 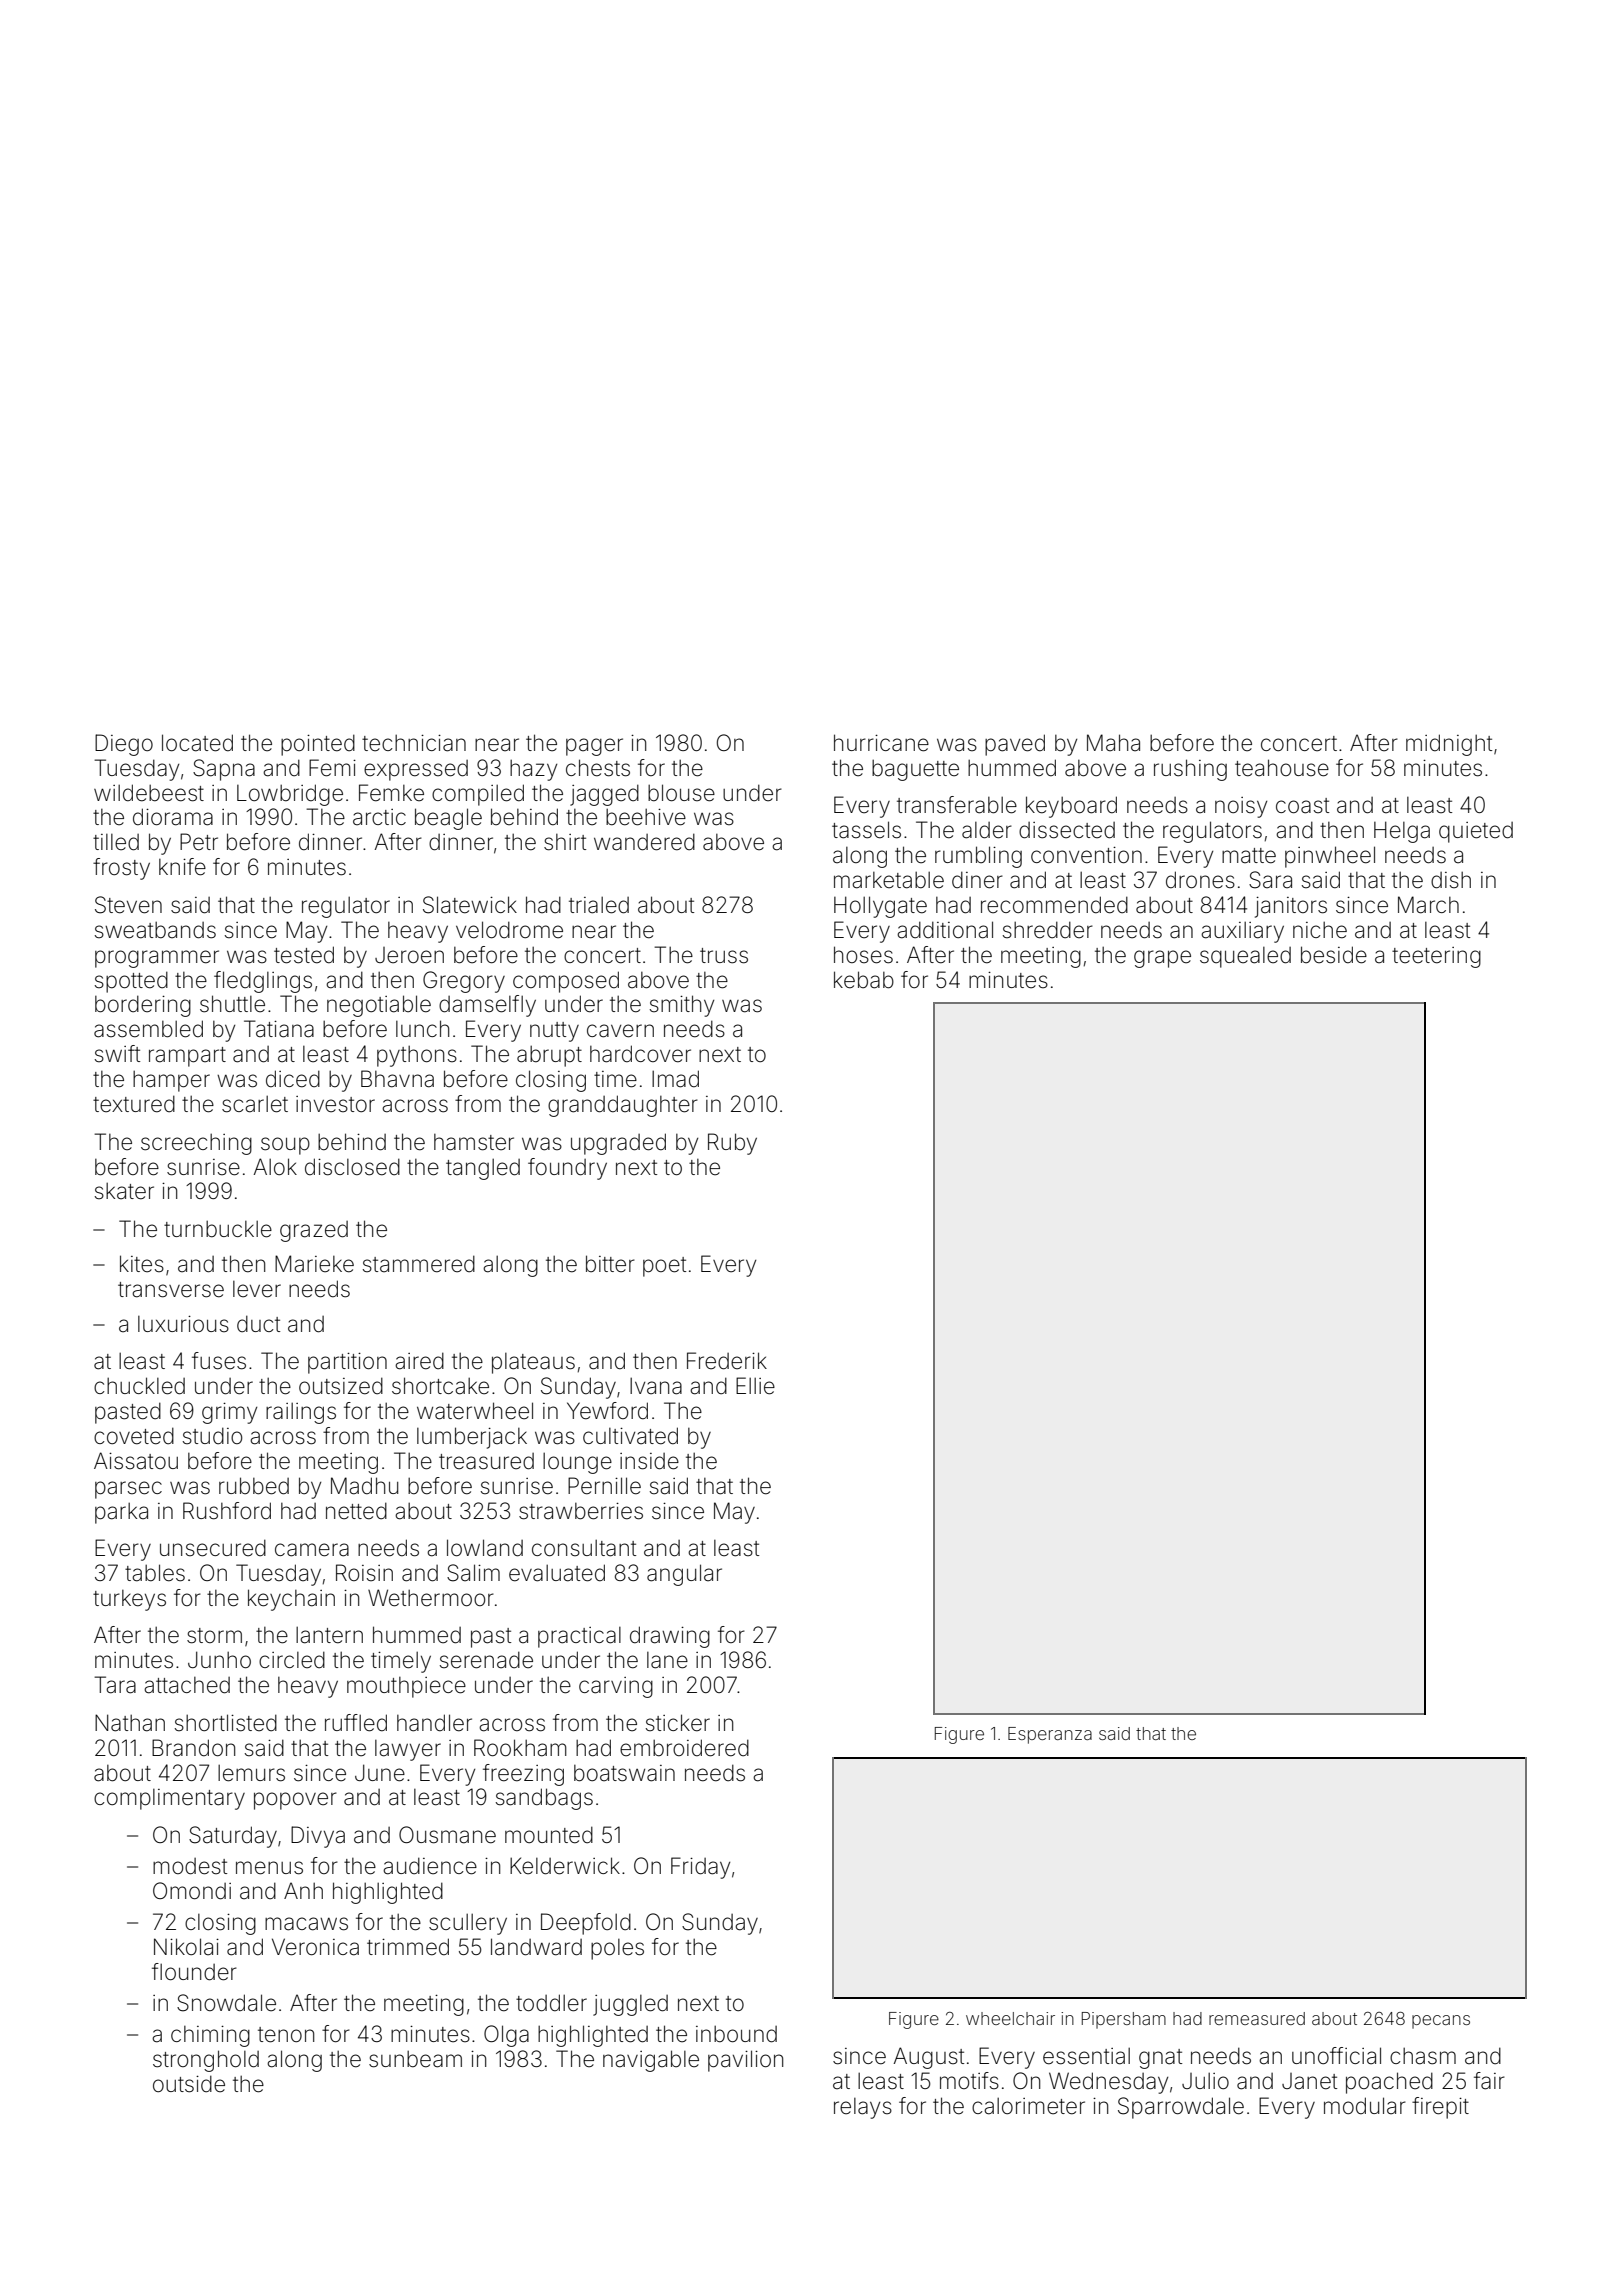 What do you see at coordinates (678, 1723) in the screenshot?
I see `sticker` at bounding box center [678, 1723].
